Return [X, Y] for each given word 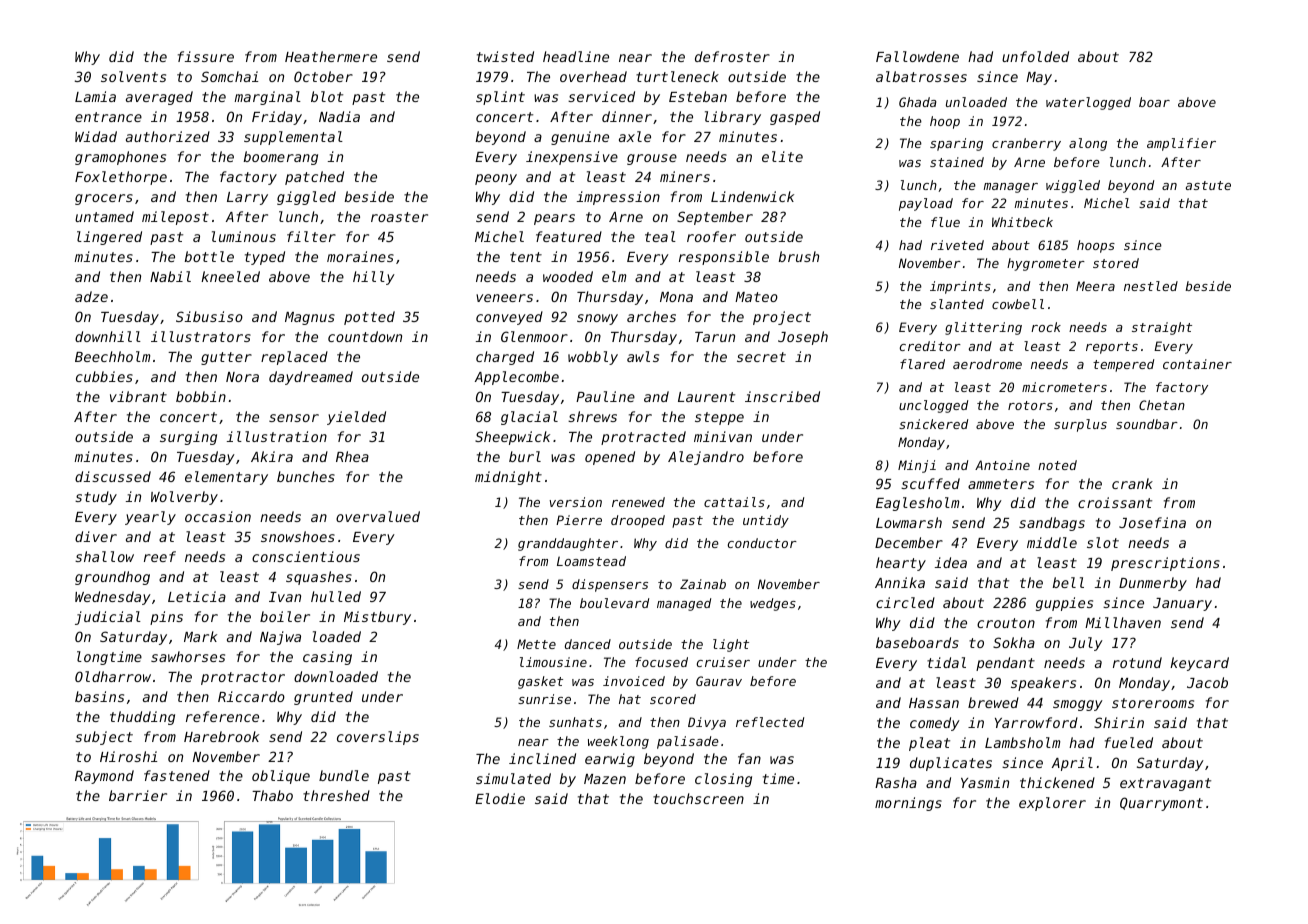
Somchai [229, 76]
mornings [908, 804]
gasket [540, 682]
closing [723, 780]
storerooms [1153, 703]
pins [166, 618]
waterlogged [1088, 103]
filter [311, 236]
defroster [732, 56]
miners [685, 176]
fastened [177, 775]
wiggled [1073, 186]
